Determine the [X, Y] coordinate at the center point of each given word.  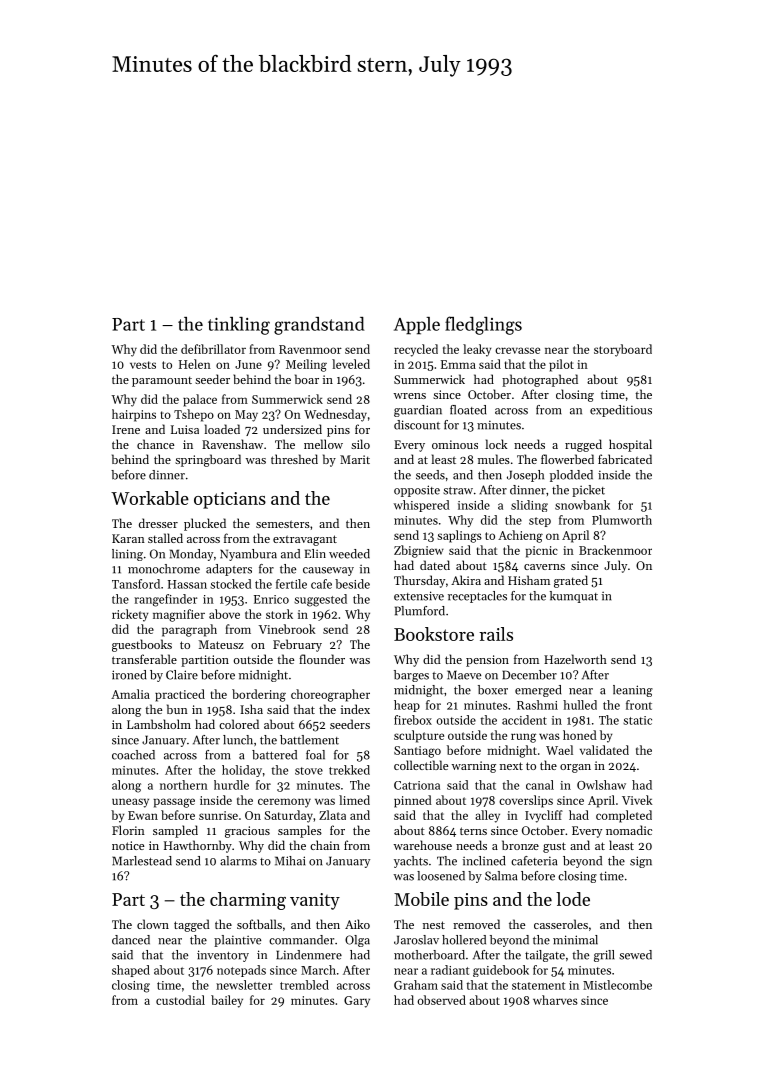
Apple [417, 326]
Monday [191, 555]
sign [641, 862]
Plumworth [622, 520]
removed [476, 924]
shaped [131, 971]
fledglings [483, 325]
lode [573, 899]
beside [352, 584]
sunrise [218, 815]
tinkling [239, 326]
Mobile [421, 899]
